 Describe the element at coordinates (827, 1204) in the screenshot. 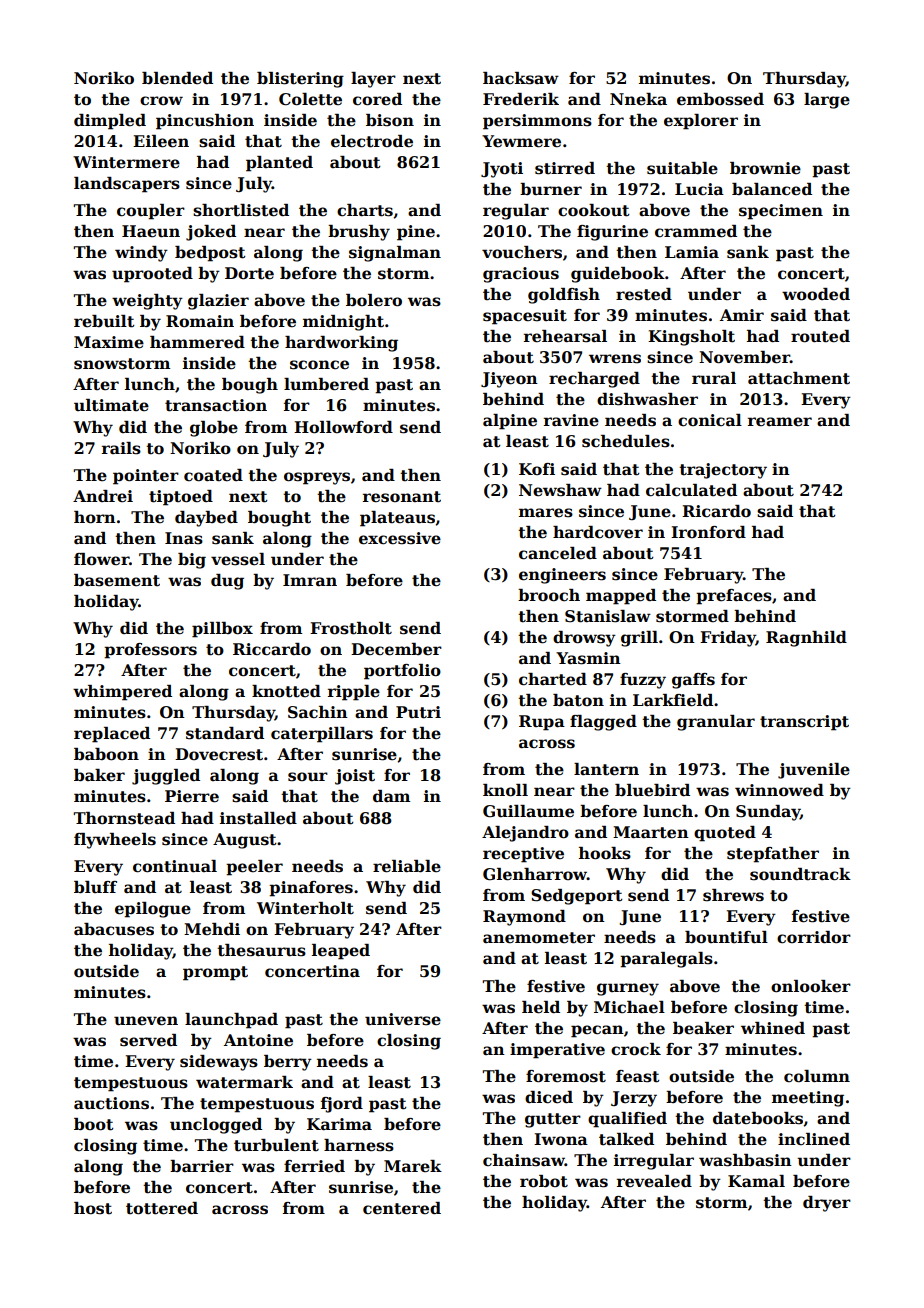

I see `dryer` at that location.
